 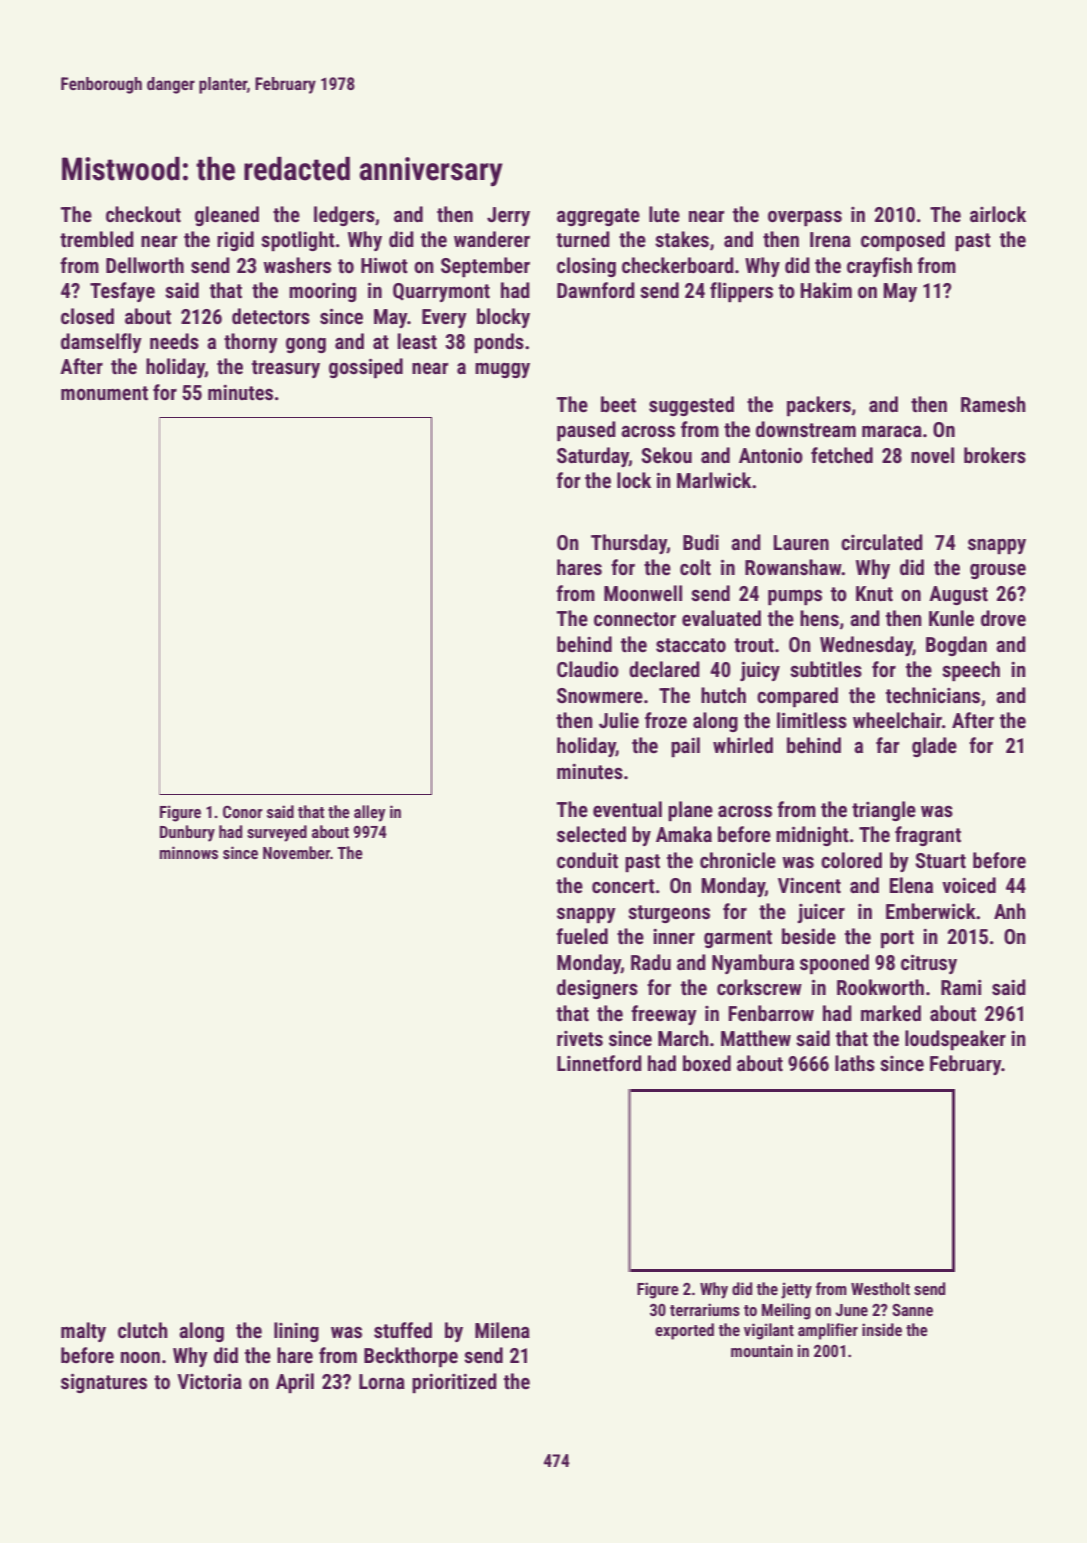 I want to click on mountain, so click(x=762, y=1350).
